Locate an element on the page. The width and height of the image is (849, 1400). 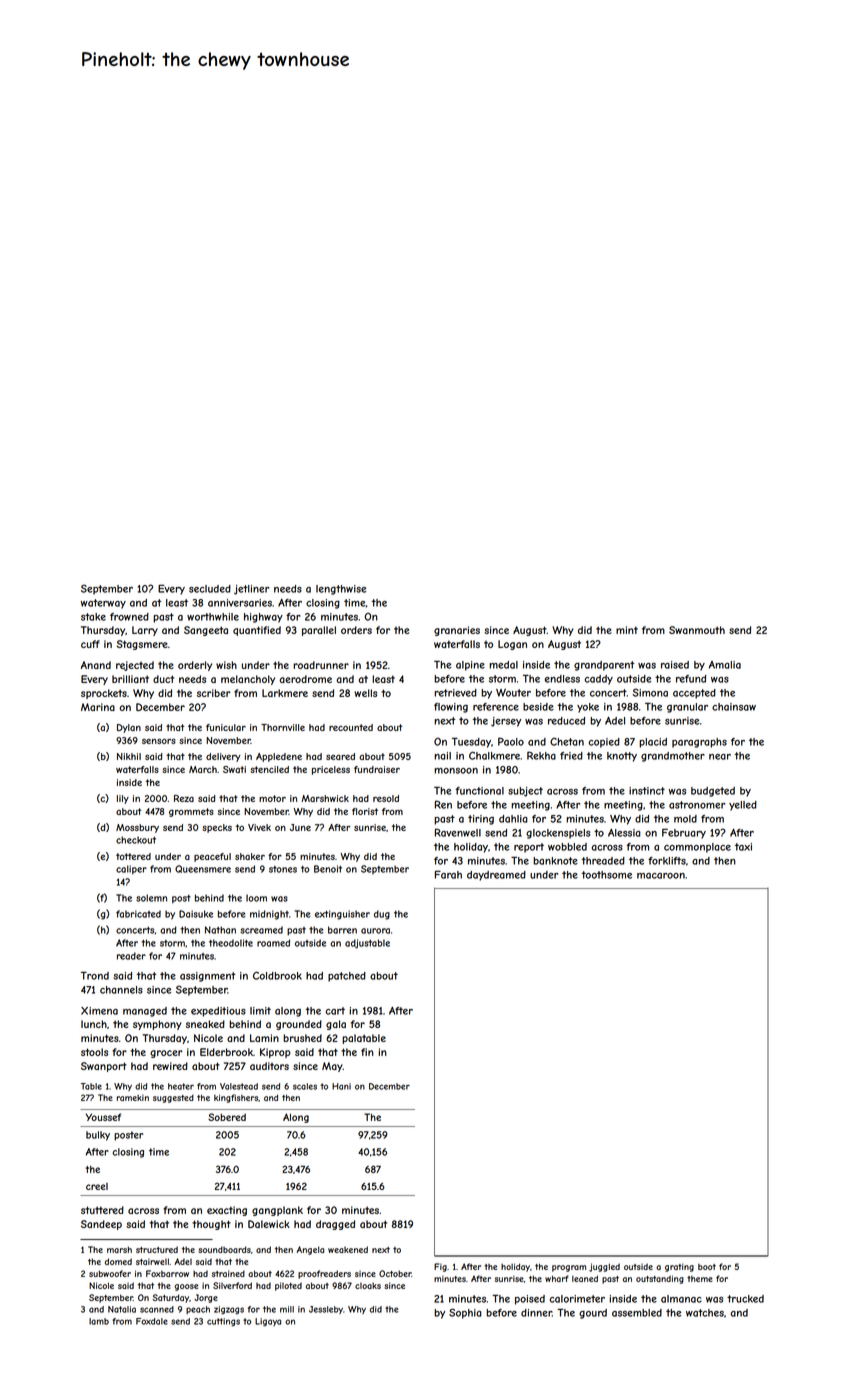
orderly is located at coordinates (195, 666).
